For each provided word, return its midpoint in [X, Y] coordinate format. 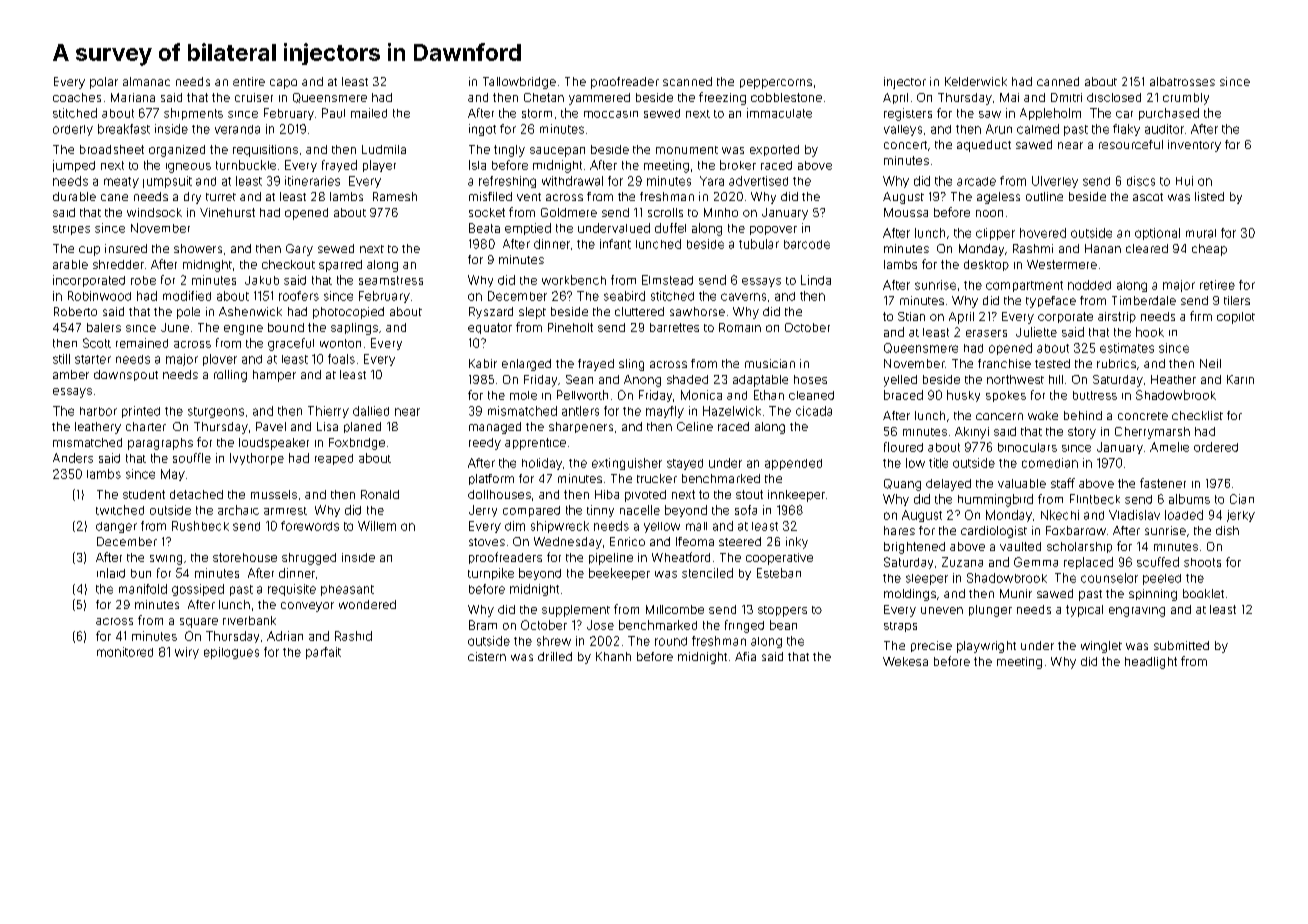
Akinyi [972, 433]
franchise [1004, 363]
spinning [1153, 595]
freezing [722, 98]
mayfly [665, 412]
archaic [238, 510]
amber [71, 374]
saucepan [557, 152]
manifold [143, 589]
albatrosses [1182, 81]
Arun [999, 129]
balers [104, 327]
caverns [743, 297]
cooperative [779, 559]
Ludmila [384, 149]
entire [249, 81]
